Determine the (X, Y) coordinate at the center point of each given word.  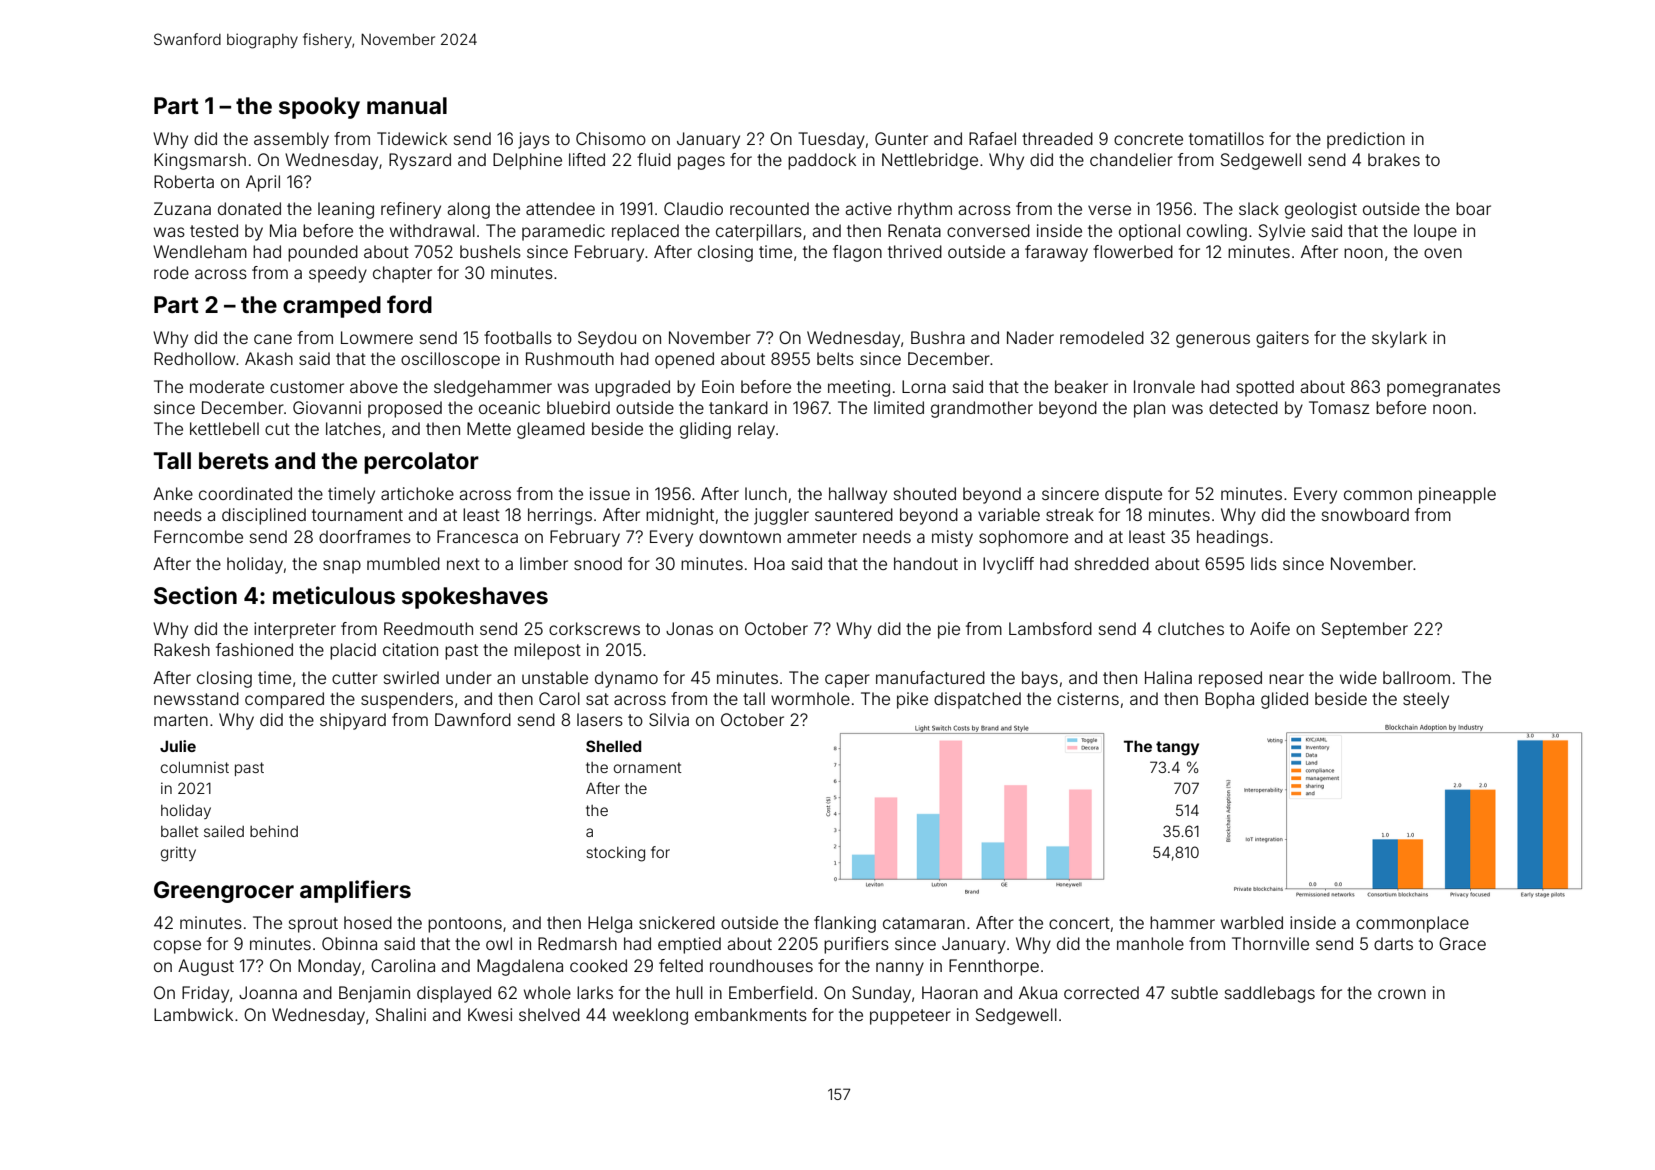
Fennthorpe (994, 967)
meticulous (334, 595)
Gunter (901, 138)
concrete (1148, 139)
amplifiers (355, 891)
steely (1426, 700)
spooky (319, 108)
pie (949, 630)
